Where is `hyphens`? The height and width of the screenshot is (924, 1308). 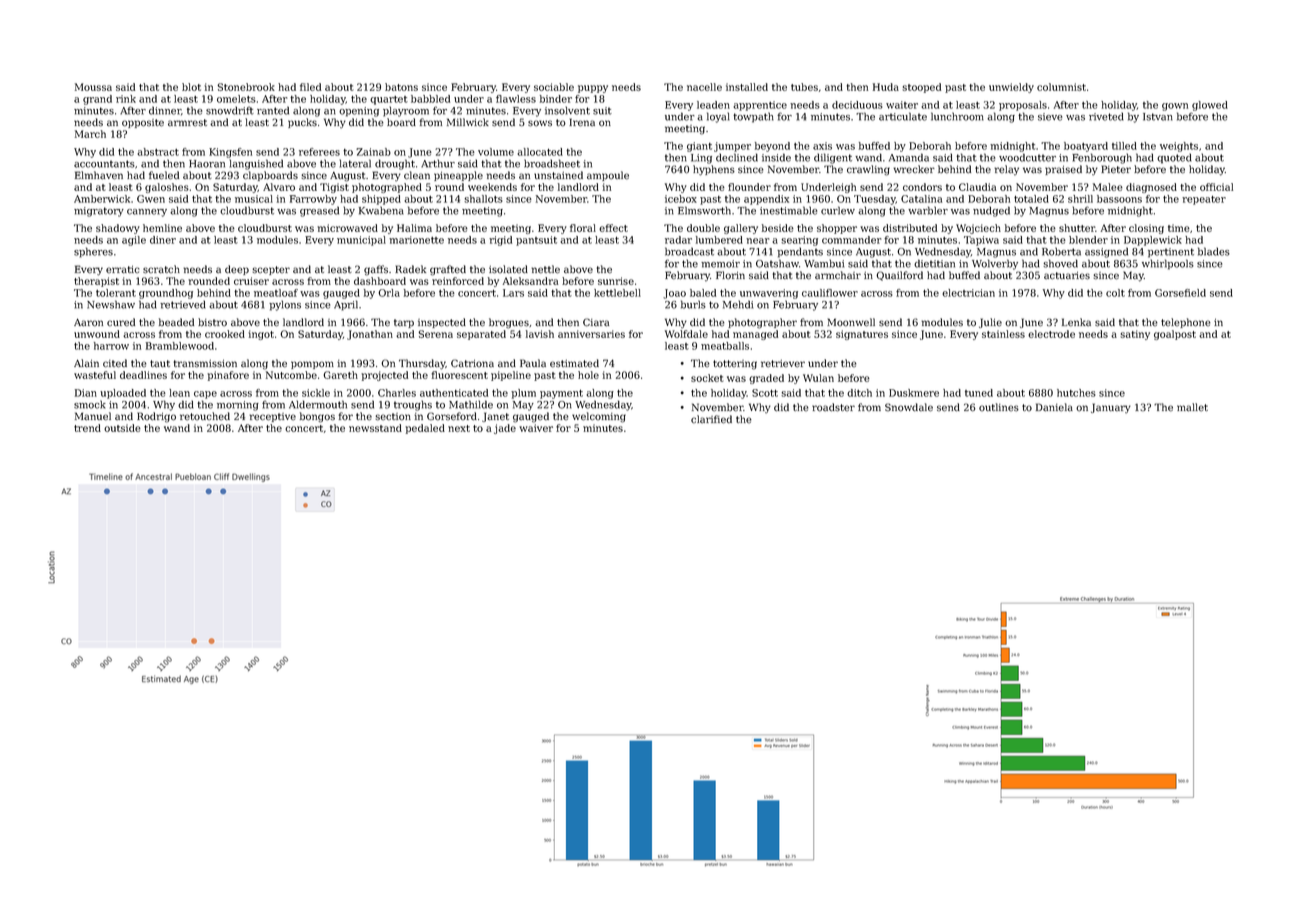 hyphens is located at coordinates (714, 170).
